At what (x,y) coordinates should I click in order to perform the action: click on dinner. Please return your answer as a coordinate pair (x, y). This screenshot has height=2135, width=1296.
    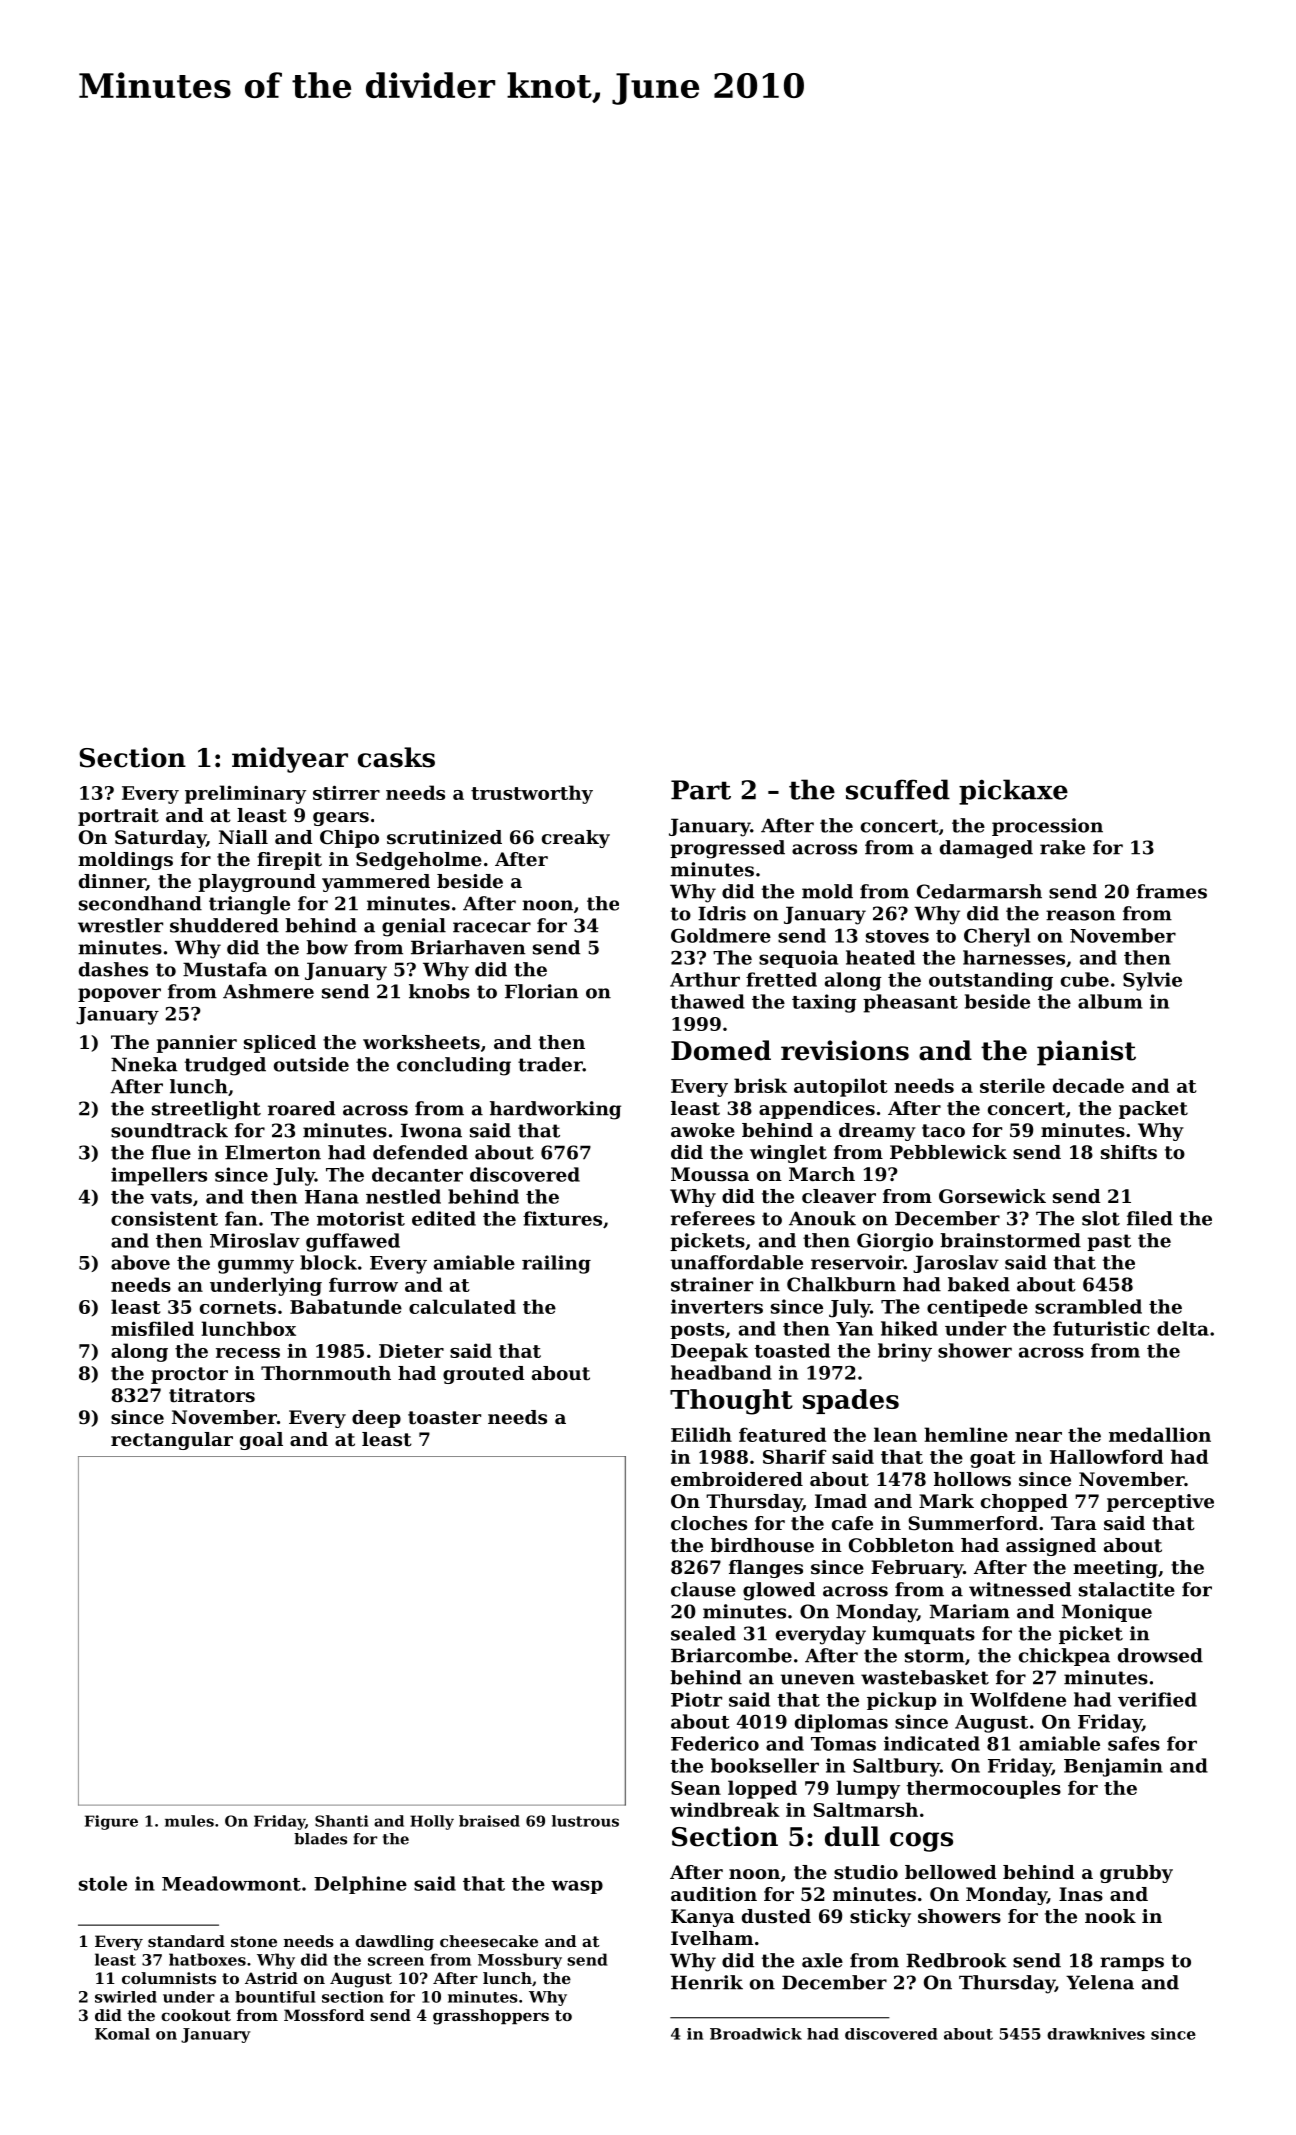
    Looking at the image, I should click on (112, 882).
